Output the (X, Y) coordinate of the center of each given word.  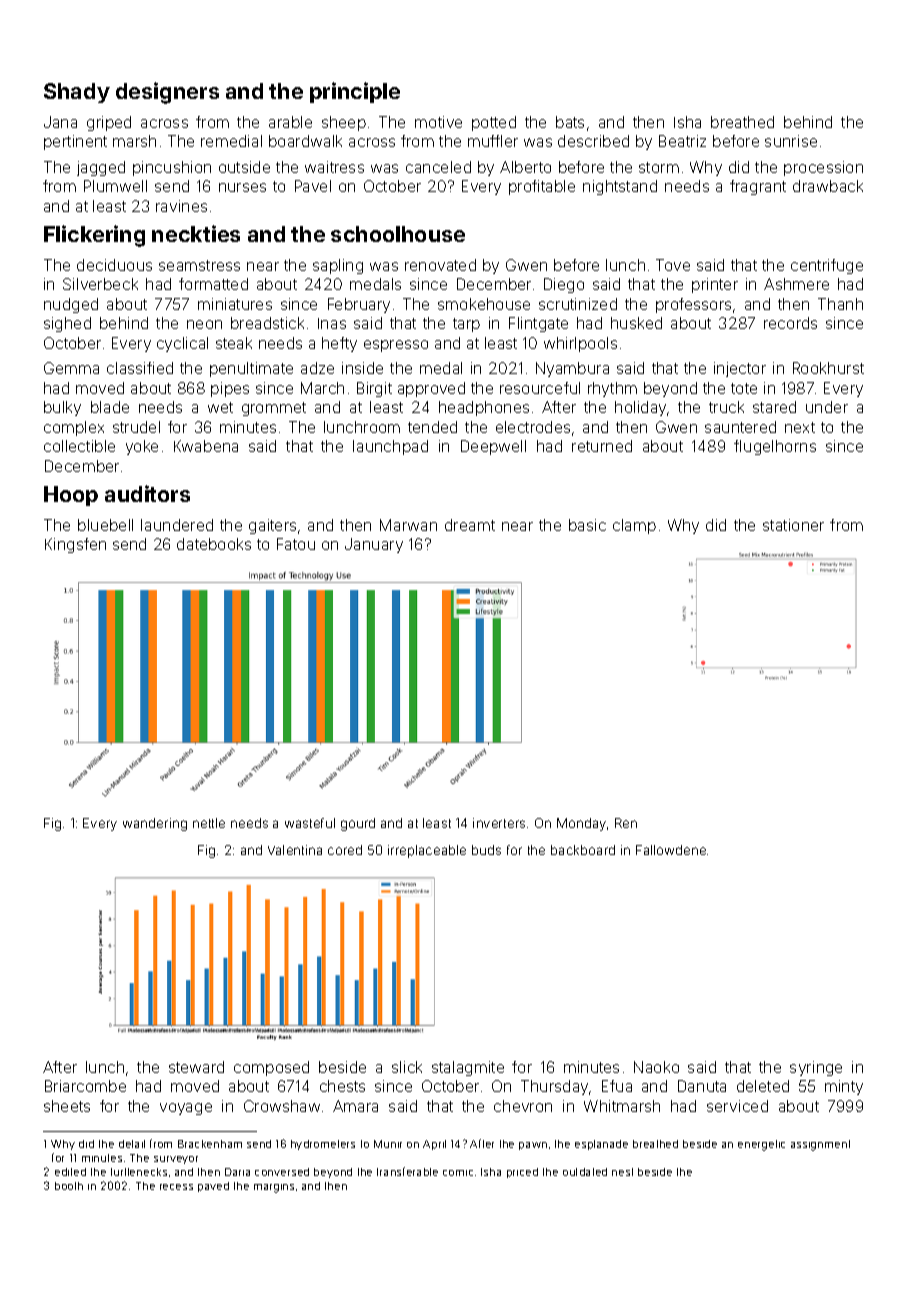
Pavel (313, 186)
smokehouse (484, 304)
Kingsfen (75, 545)
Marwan (408, 525)
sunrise (791, 141)
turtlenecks (139, 1172)
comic (458, 1173)
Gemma (71, 368)
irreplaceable (427, 851)
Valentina (295, 850)
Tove (673, 265)
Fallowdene (671, 850)
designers (167, 93)
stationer (793, 525)
